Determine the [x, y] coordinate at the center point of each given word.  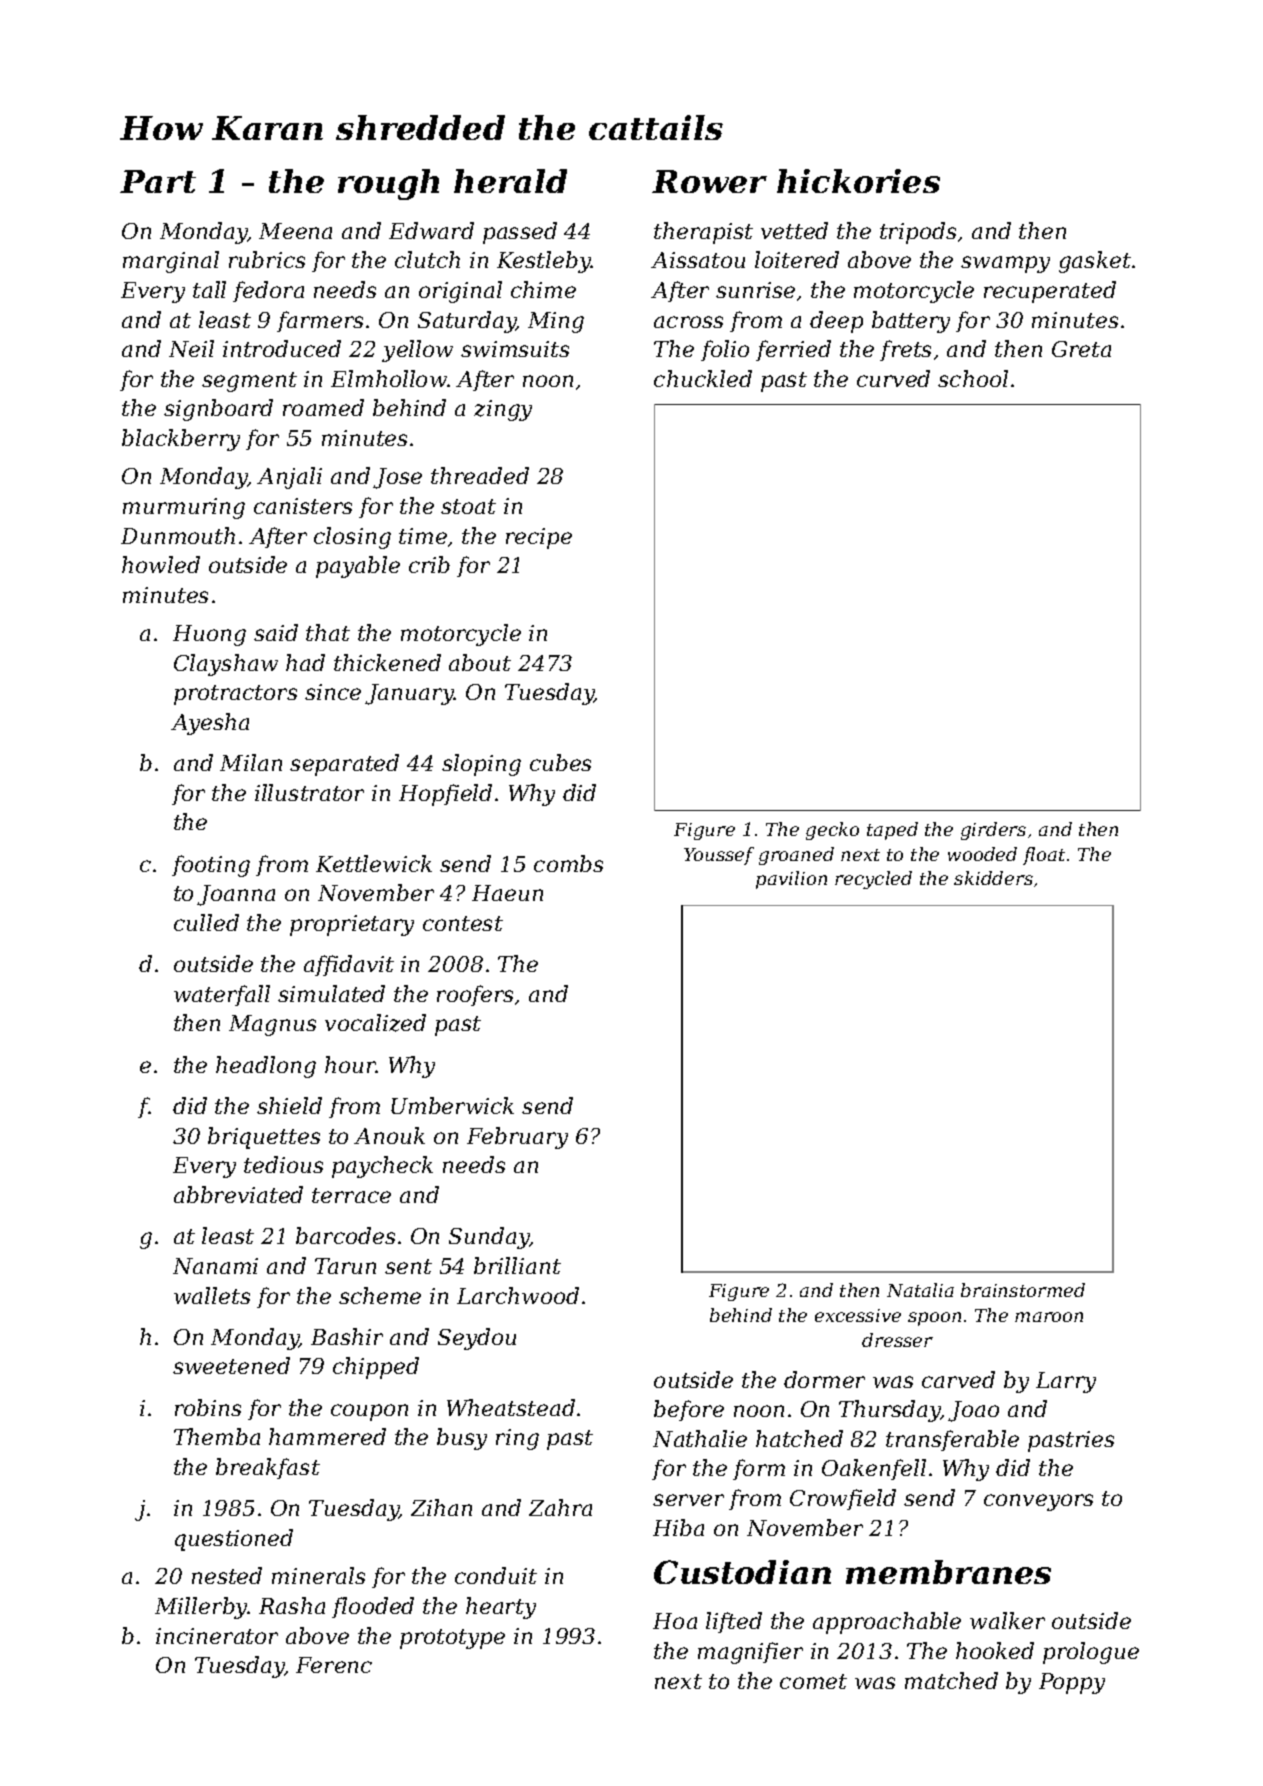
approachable [887, 1623]
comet [813, 1681]
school [973, 378]
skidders [993, 878]
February [517, 1138]
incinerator [217, 1636]
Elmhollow [389, 378]
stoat [468, 506]
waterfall [222, 995]
